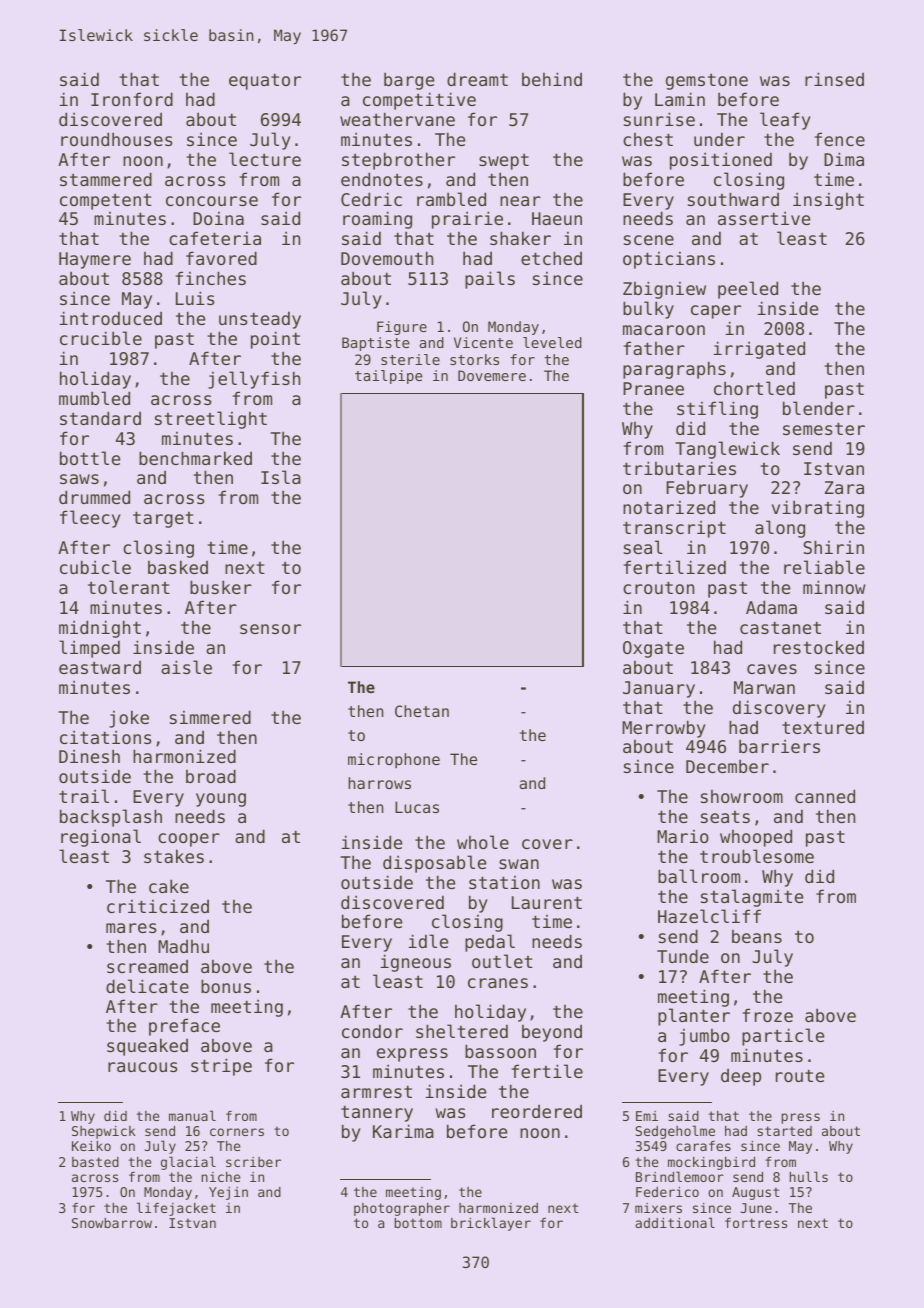 The height and width of the screenshot is (1308, 924). Describe the element at coordinates (176, 1209) in the screenshot. I see `lifejacket` at that location.
